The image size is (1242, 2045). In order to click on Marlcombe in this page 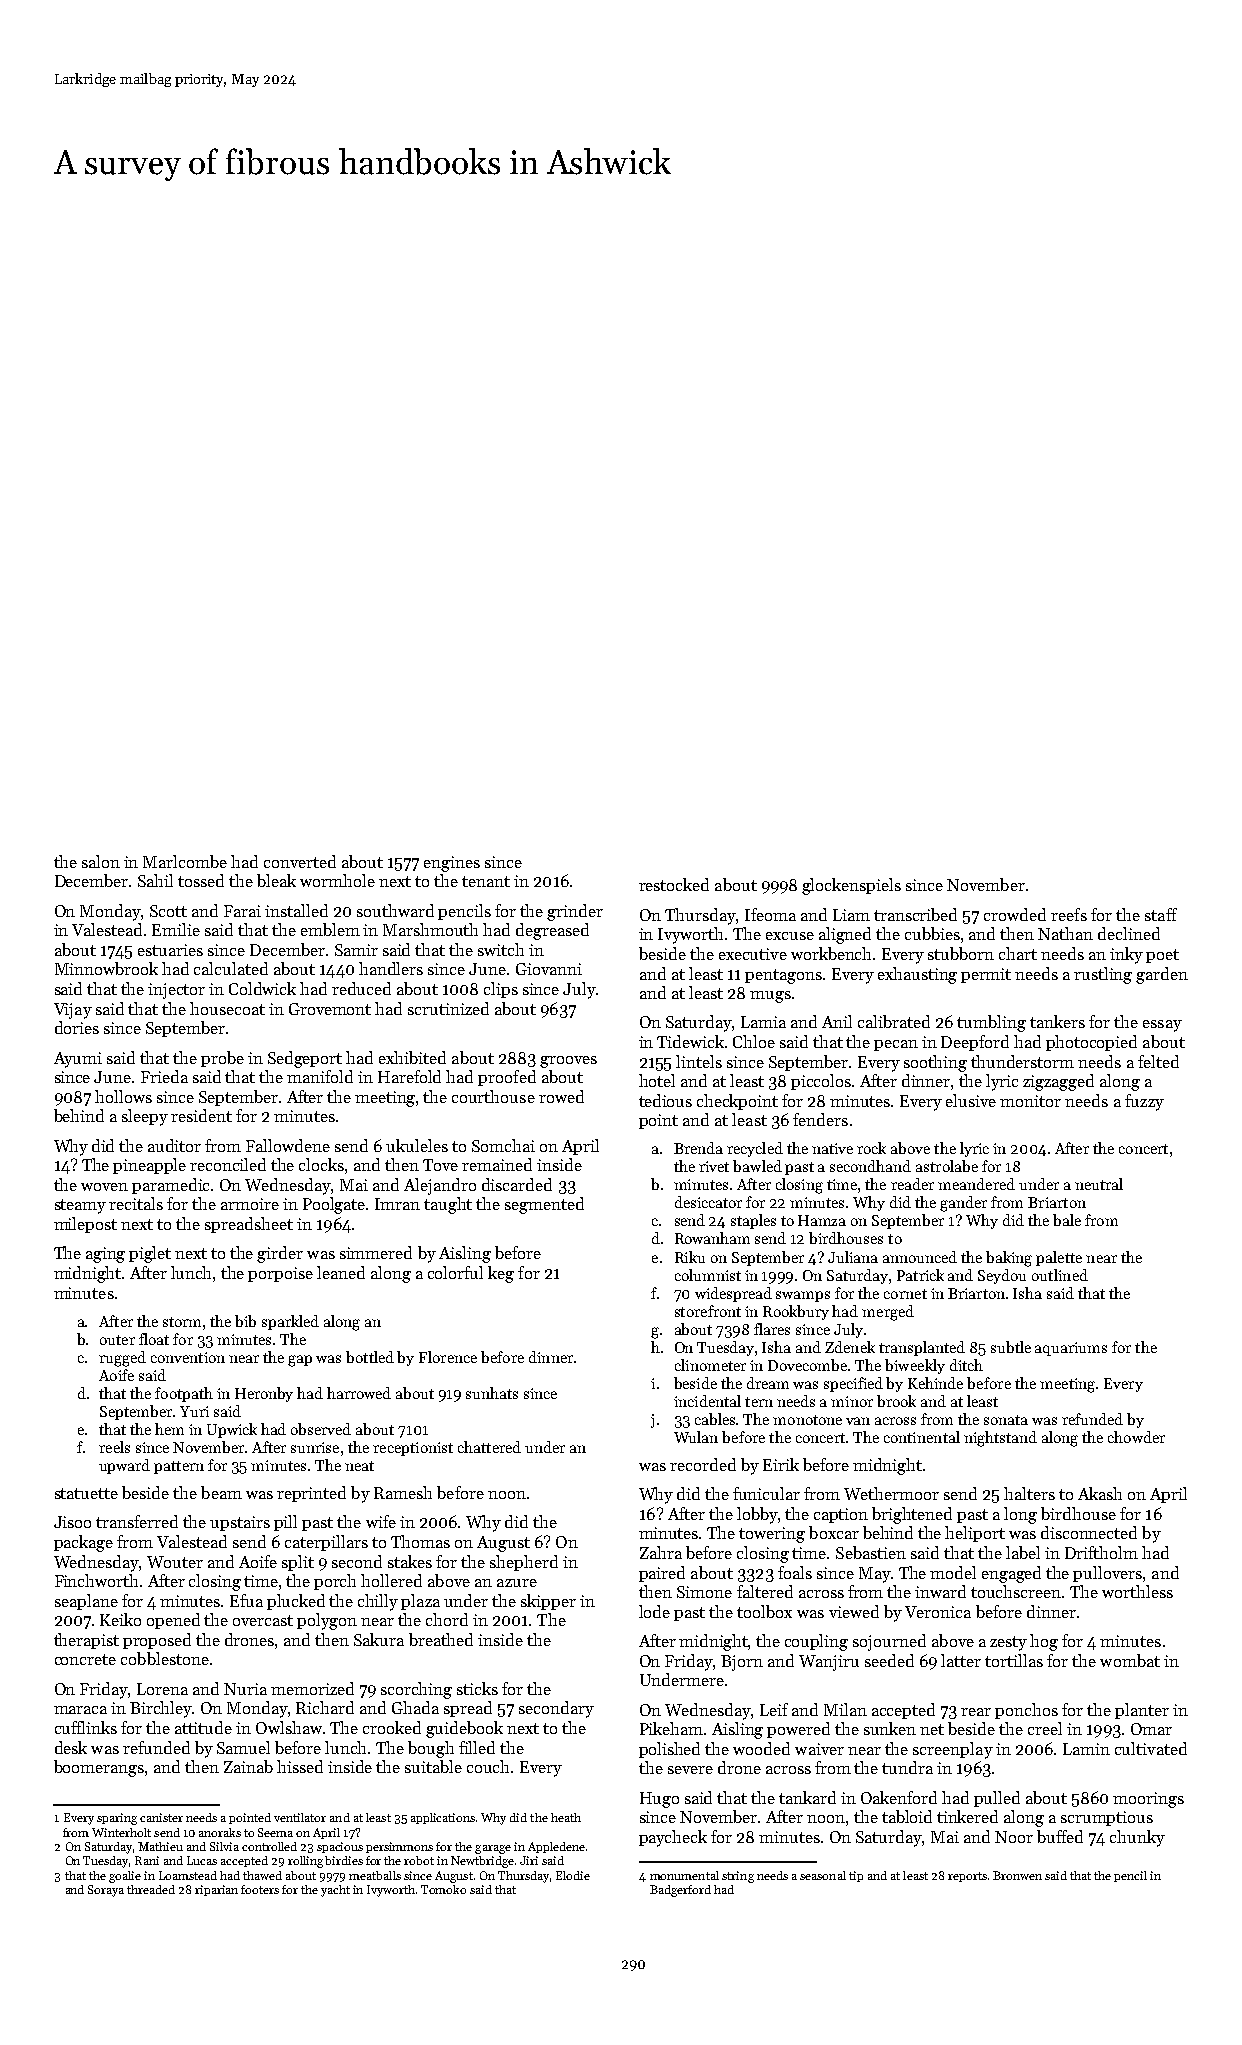, I will do `click(185, 861)`.
